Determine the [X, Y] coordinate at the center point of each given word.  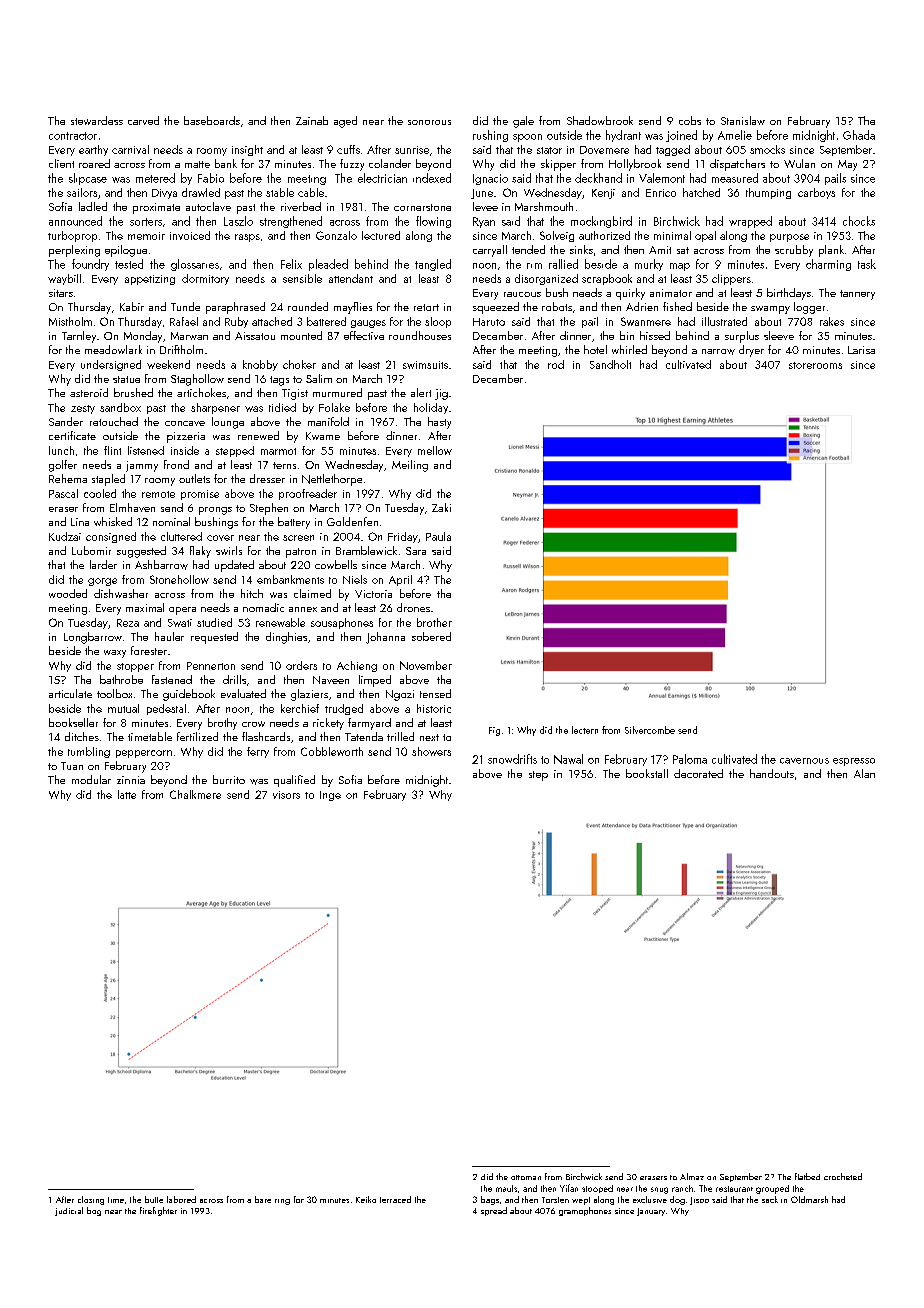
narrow [718, 352]
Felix [291, 264]
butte [154, 1199]
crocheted [843, 1176]
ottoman [526, 1177]
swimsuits [425, 365]
